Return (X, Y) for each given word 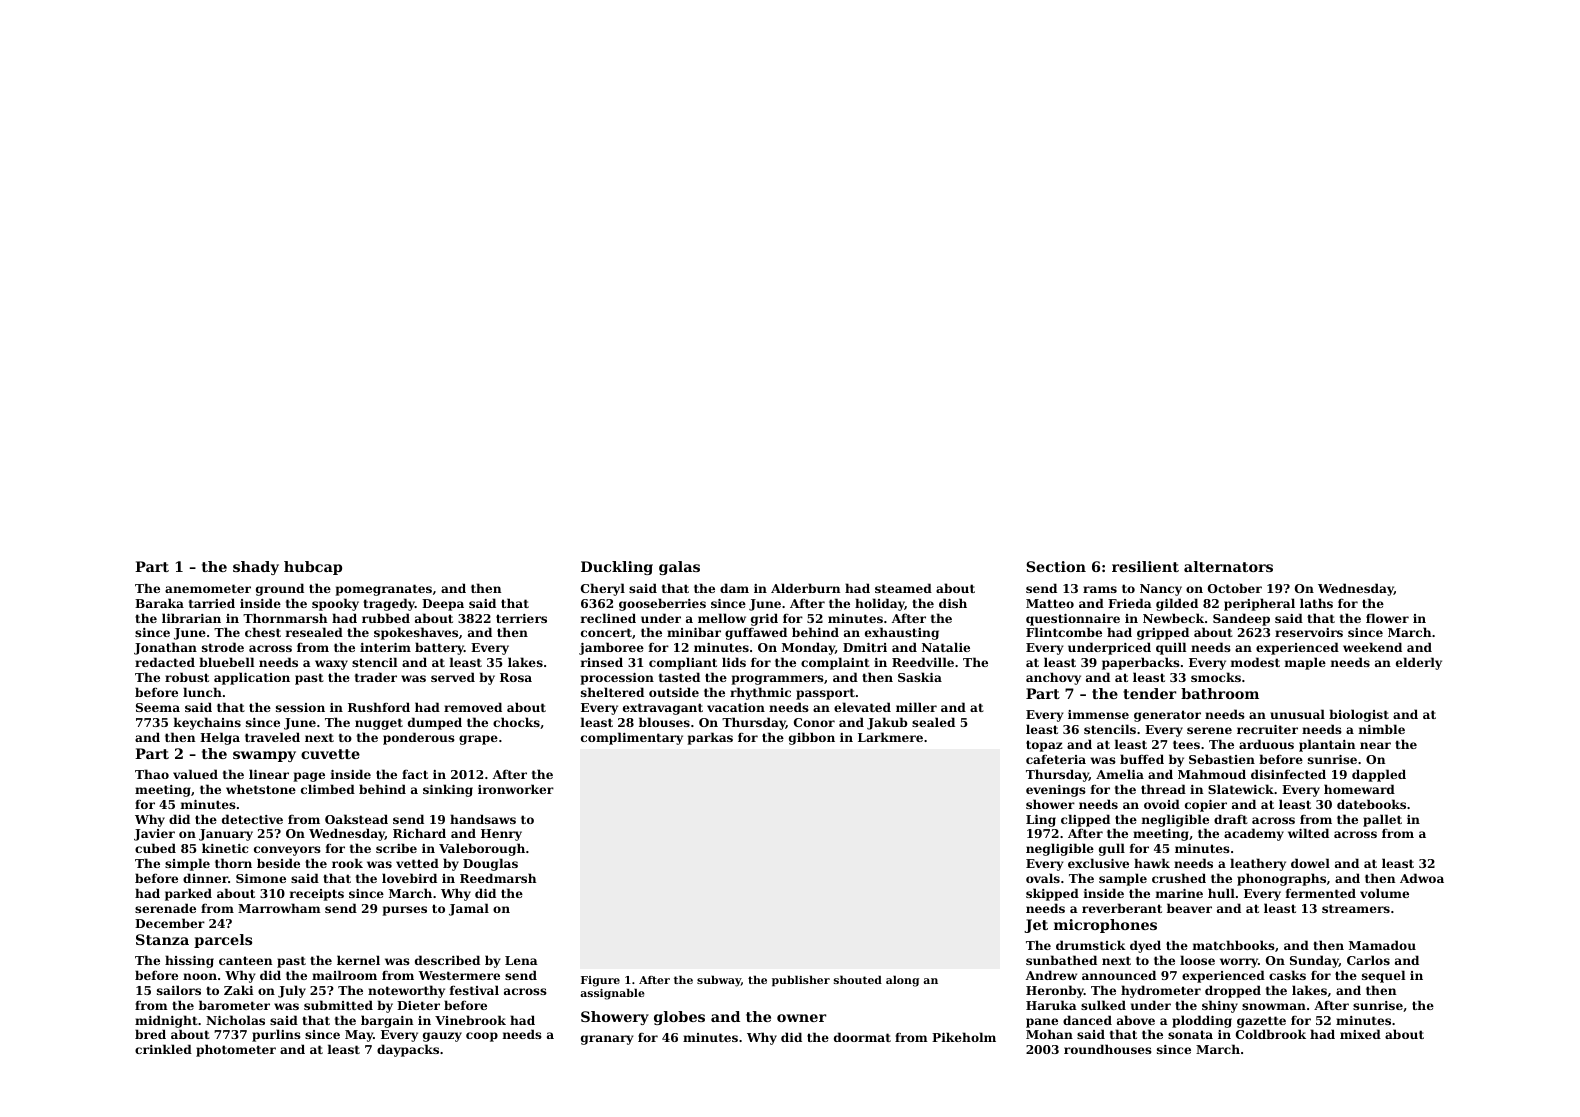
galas (679, 568)
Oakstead (356, 819)
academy (1254, 834)
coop (482, 1037)
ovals (1043, 878)
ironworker (516, 789)
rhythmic (760, 693)
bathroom (1220, 693)
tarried (212, 603)
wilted (1308, 833)
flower (1387, 618)
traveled (272, 737)
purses (404, 911)
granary (607, 1040)
